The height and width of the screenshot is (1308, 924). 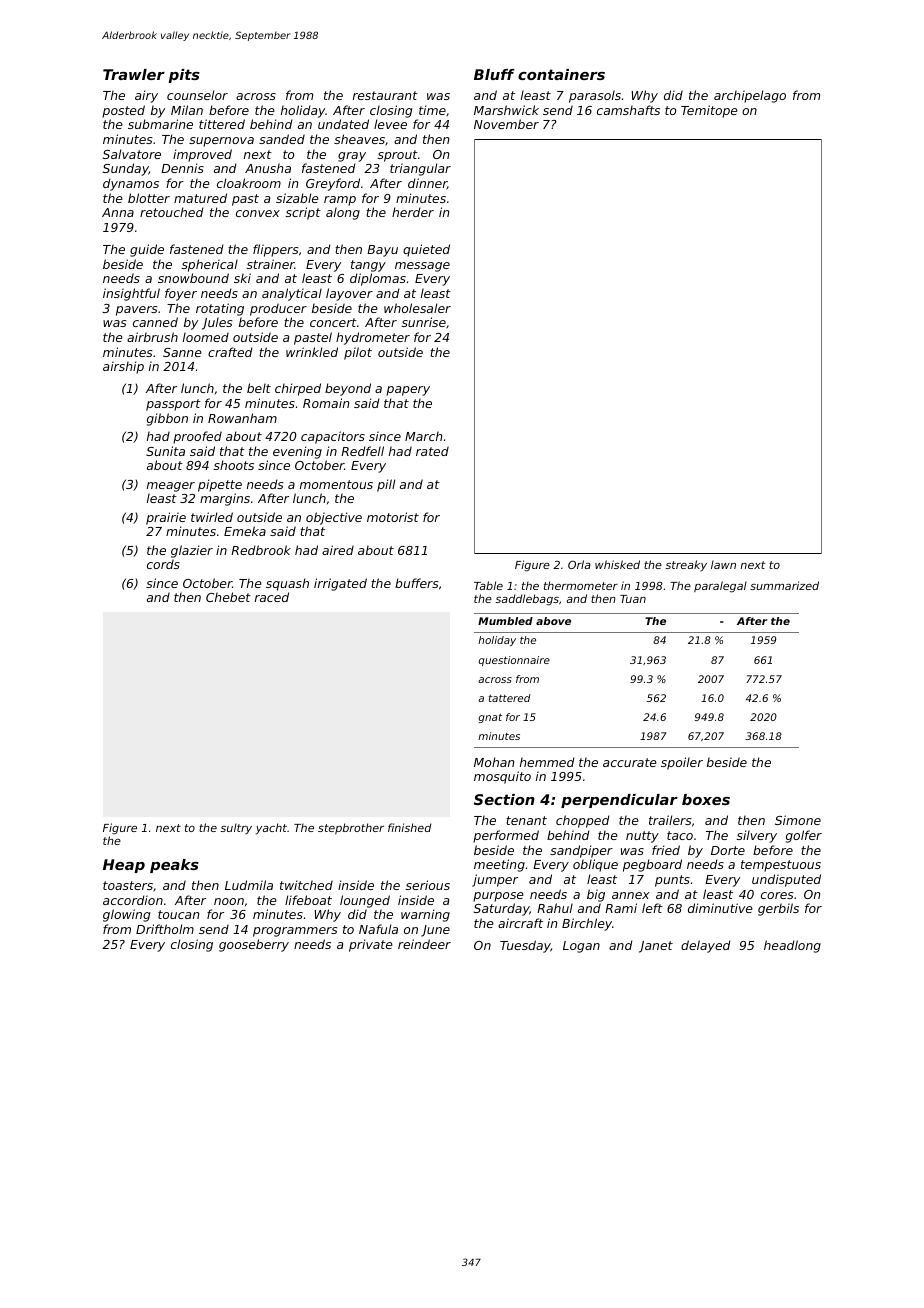 I want to click on spoiler, so click(x=682, y=763).
